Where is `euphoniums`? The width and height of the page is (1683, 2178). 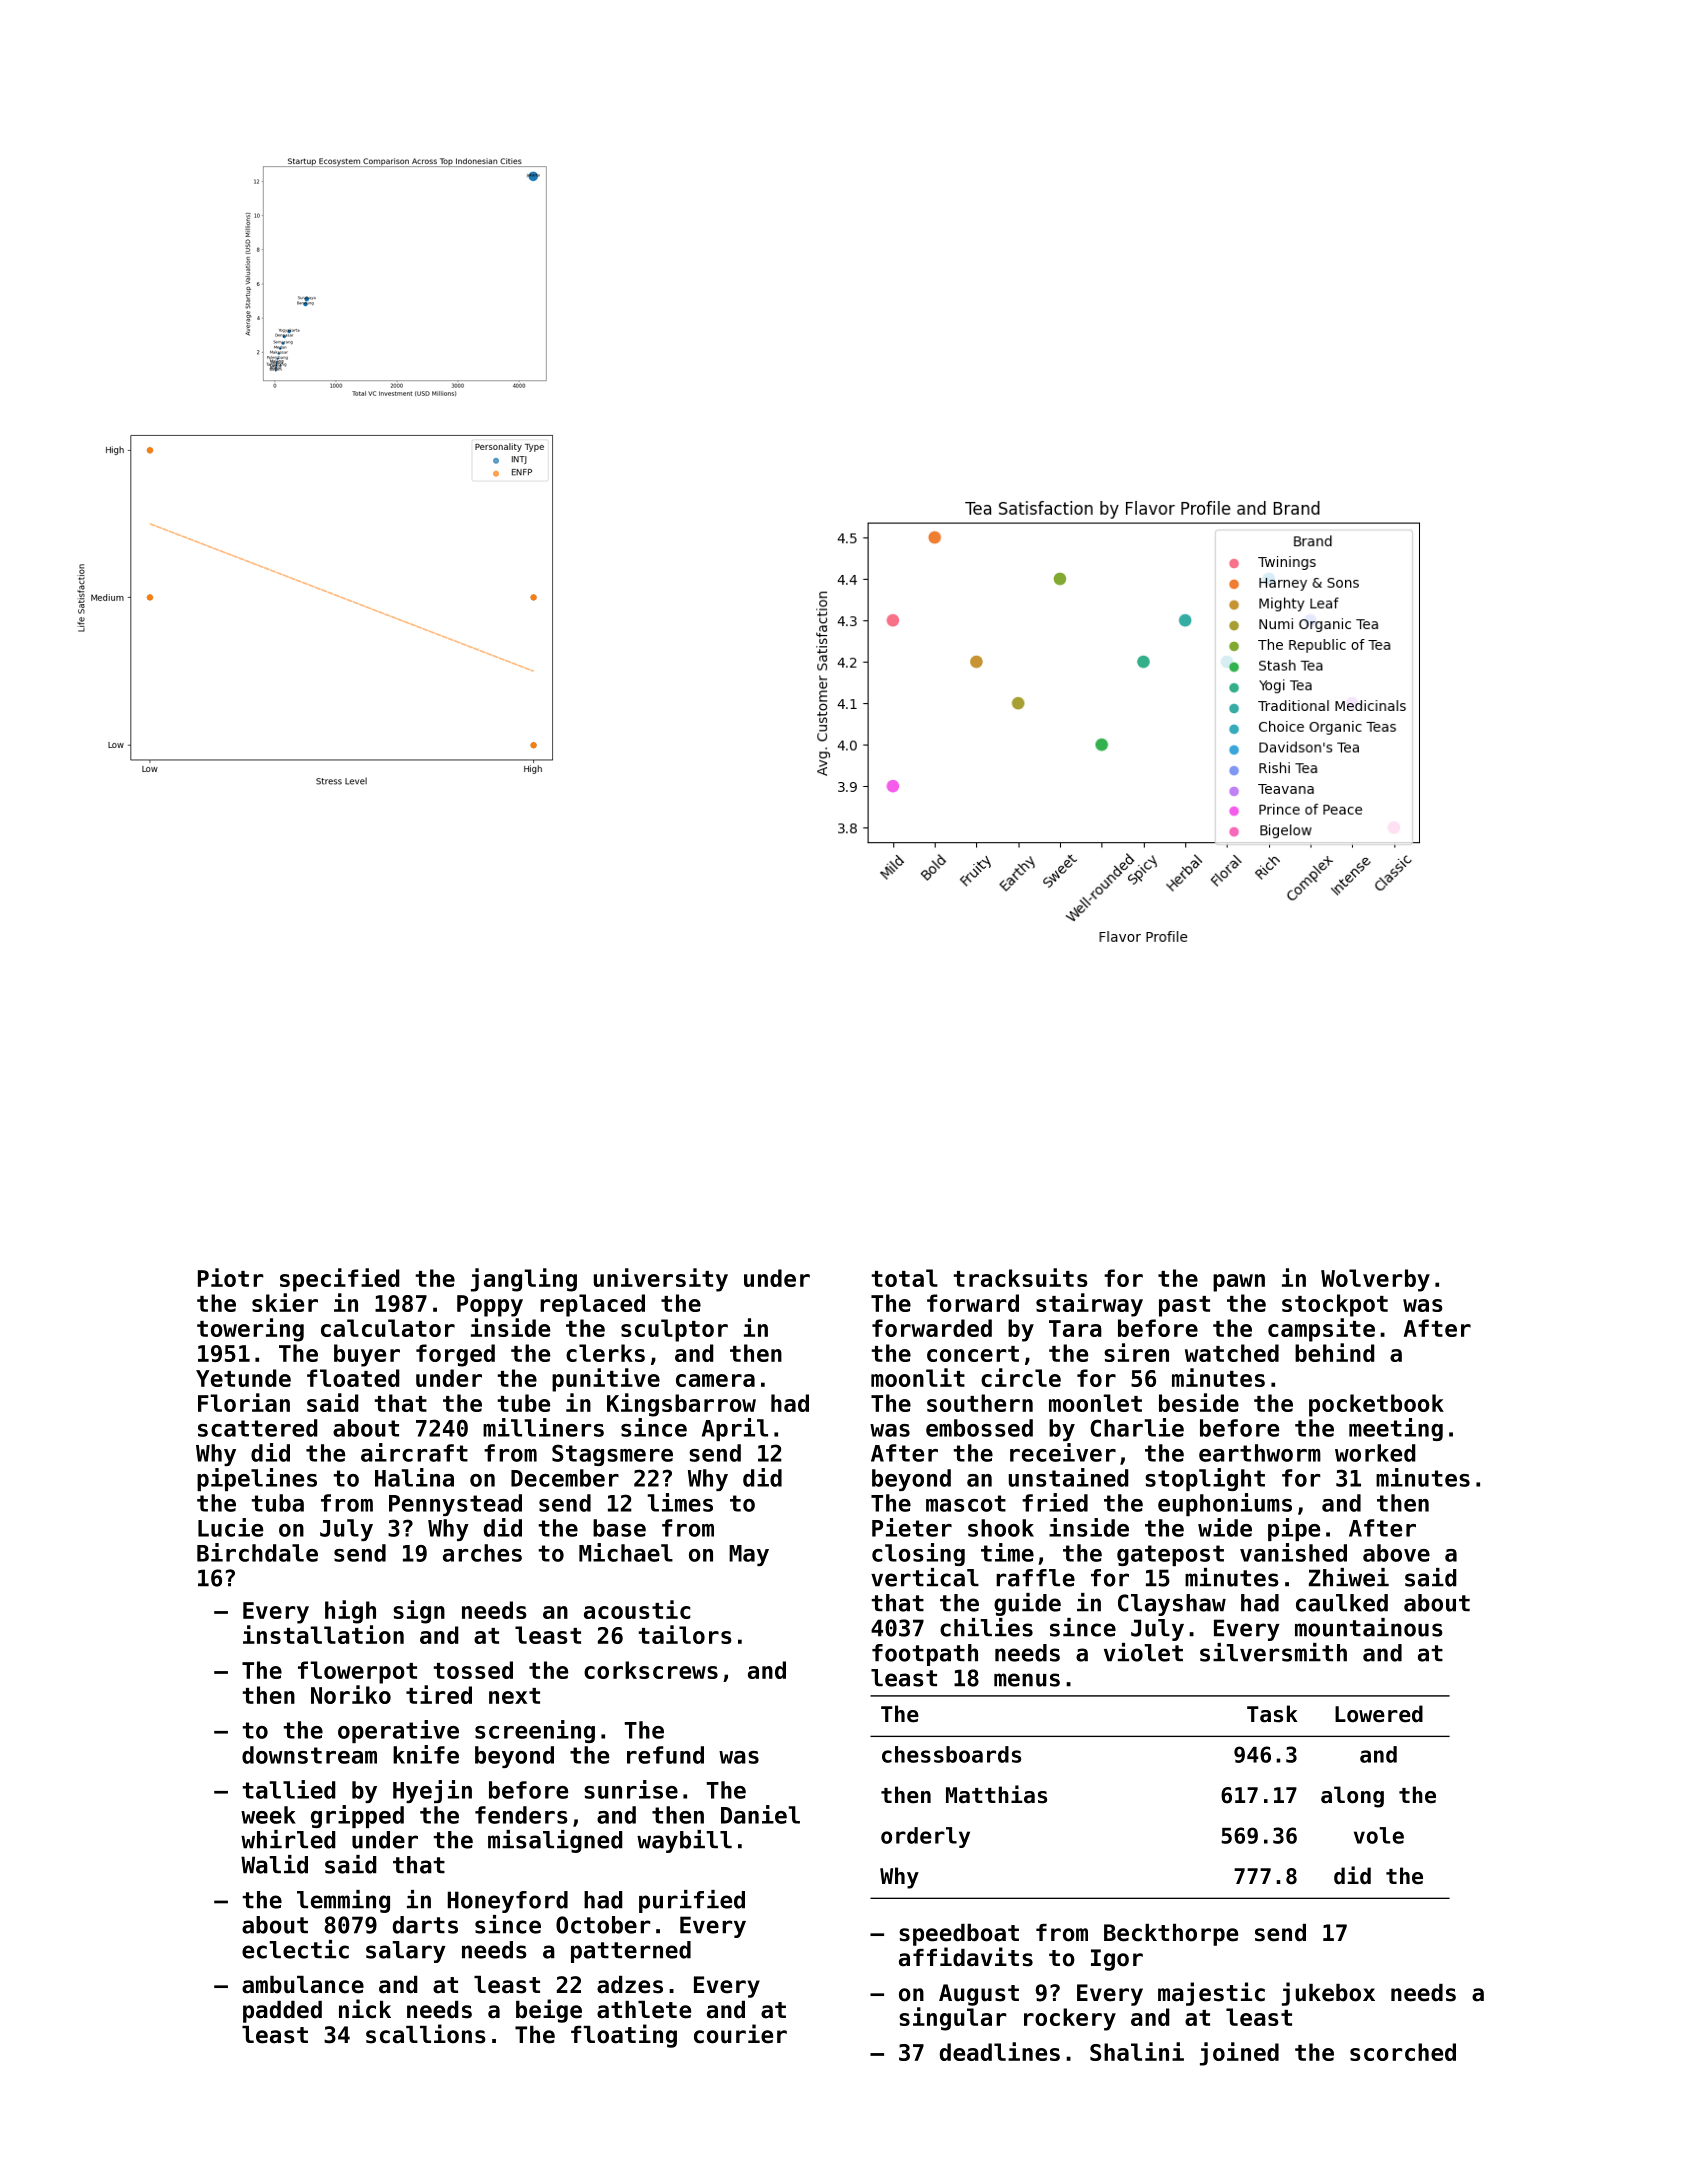 euphoniums is located at coordinates (1225, 1504).
